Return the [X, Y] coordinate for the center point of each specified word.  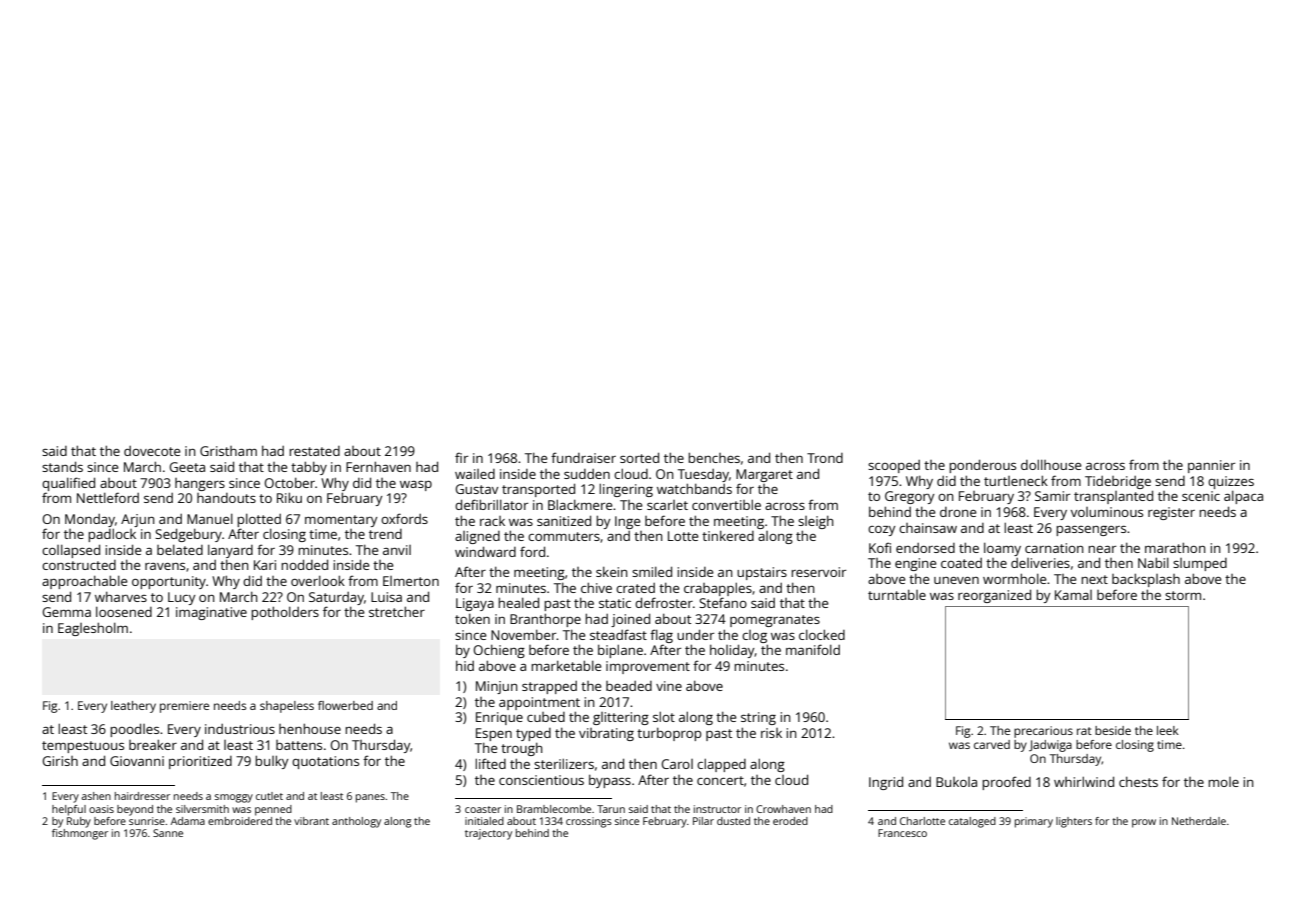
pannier [1211, 466]
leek [1168, 730]
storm [1183, 595]
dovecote [152, 451]
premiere [184, 707]
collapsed [71, 551]
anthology [356, 822]
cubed [546, 717]
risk [771, 733]
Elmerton [411, 581]
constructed [79, 565]
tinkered [728, 536]
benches [714, 457]
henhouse [310, 728]
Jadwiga [1050, 746]
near [1102, 549]
